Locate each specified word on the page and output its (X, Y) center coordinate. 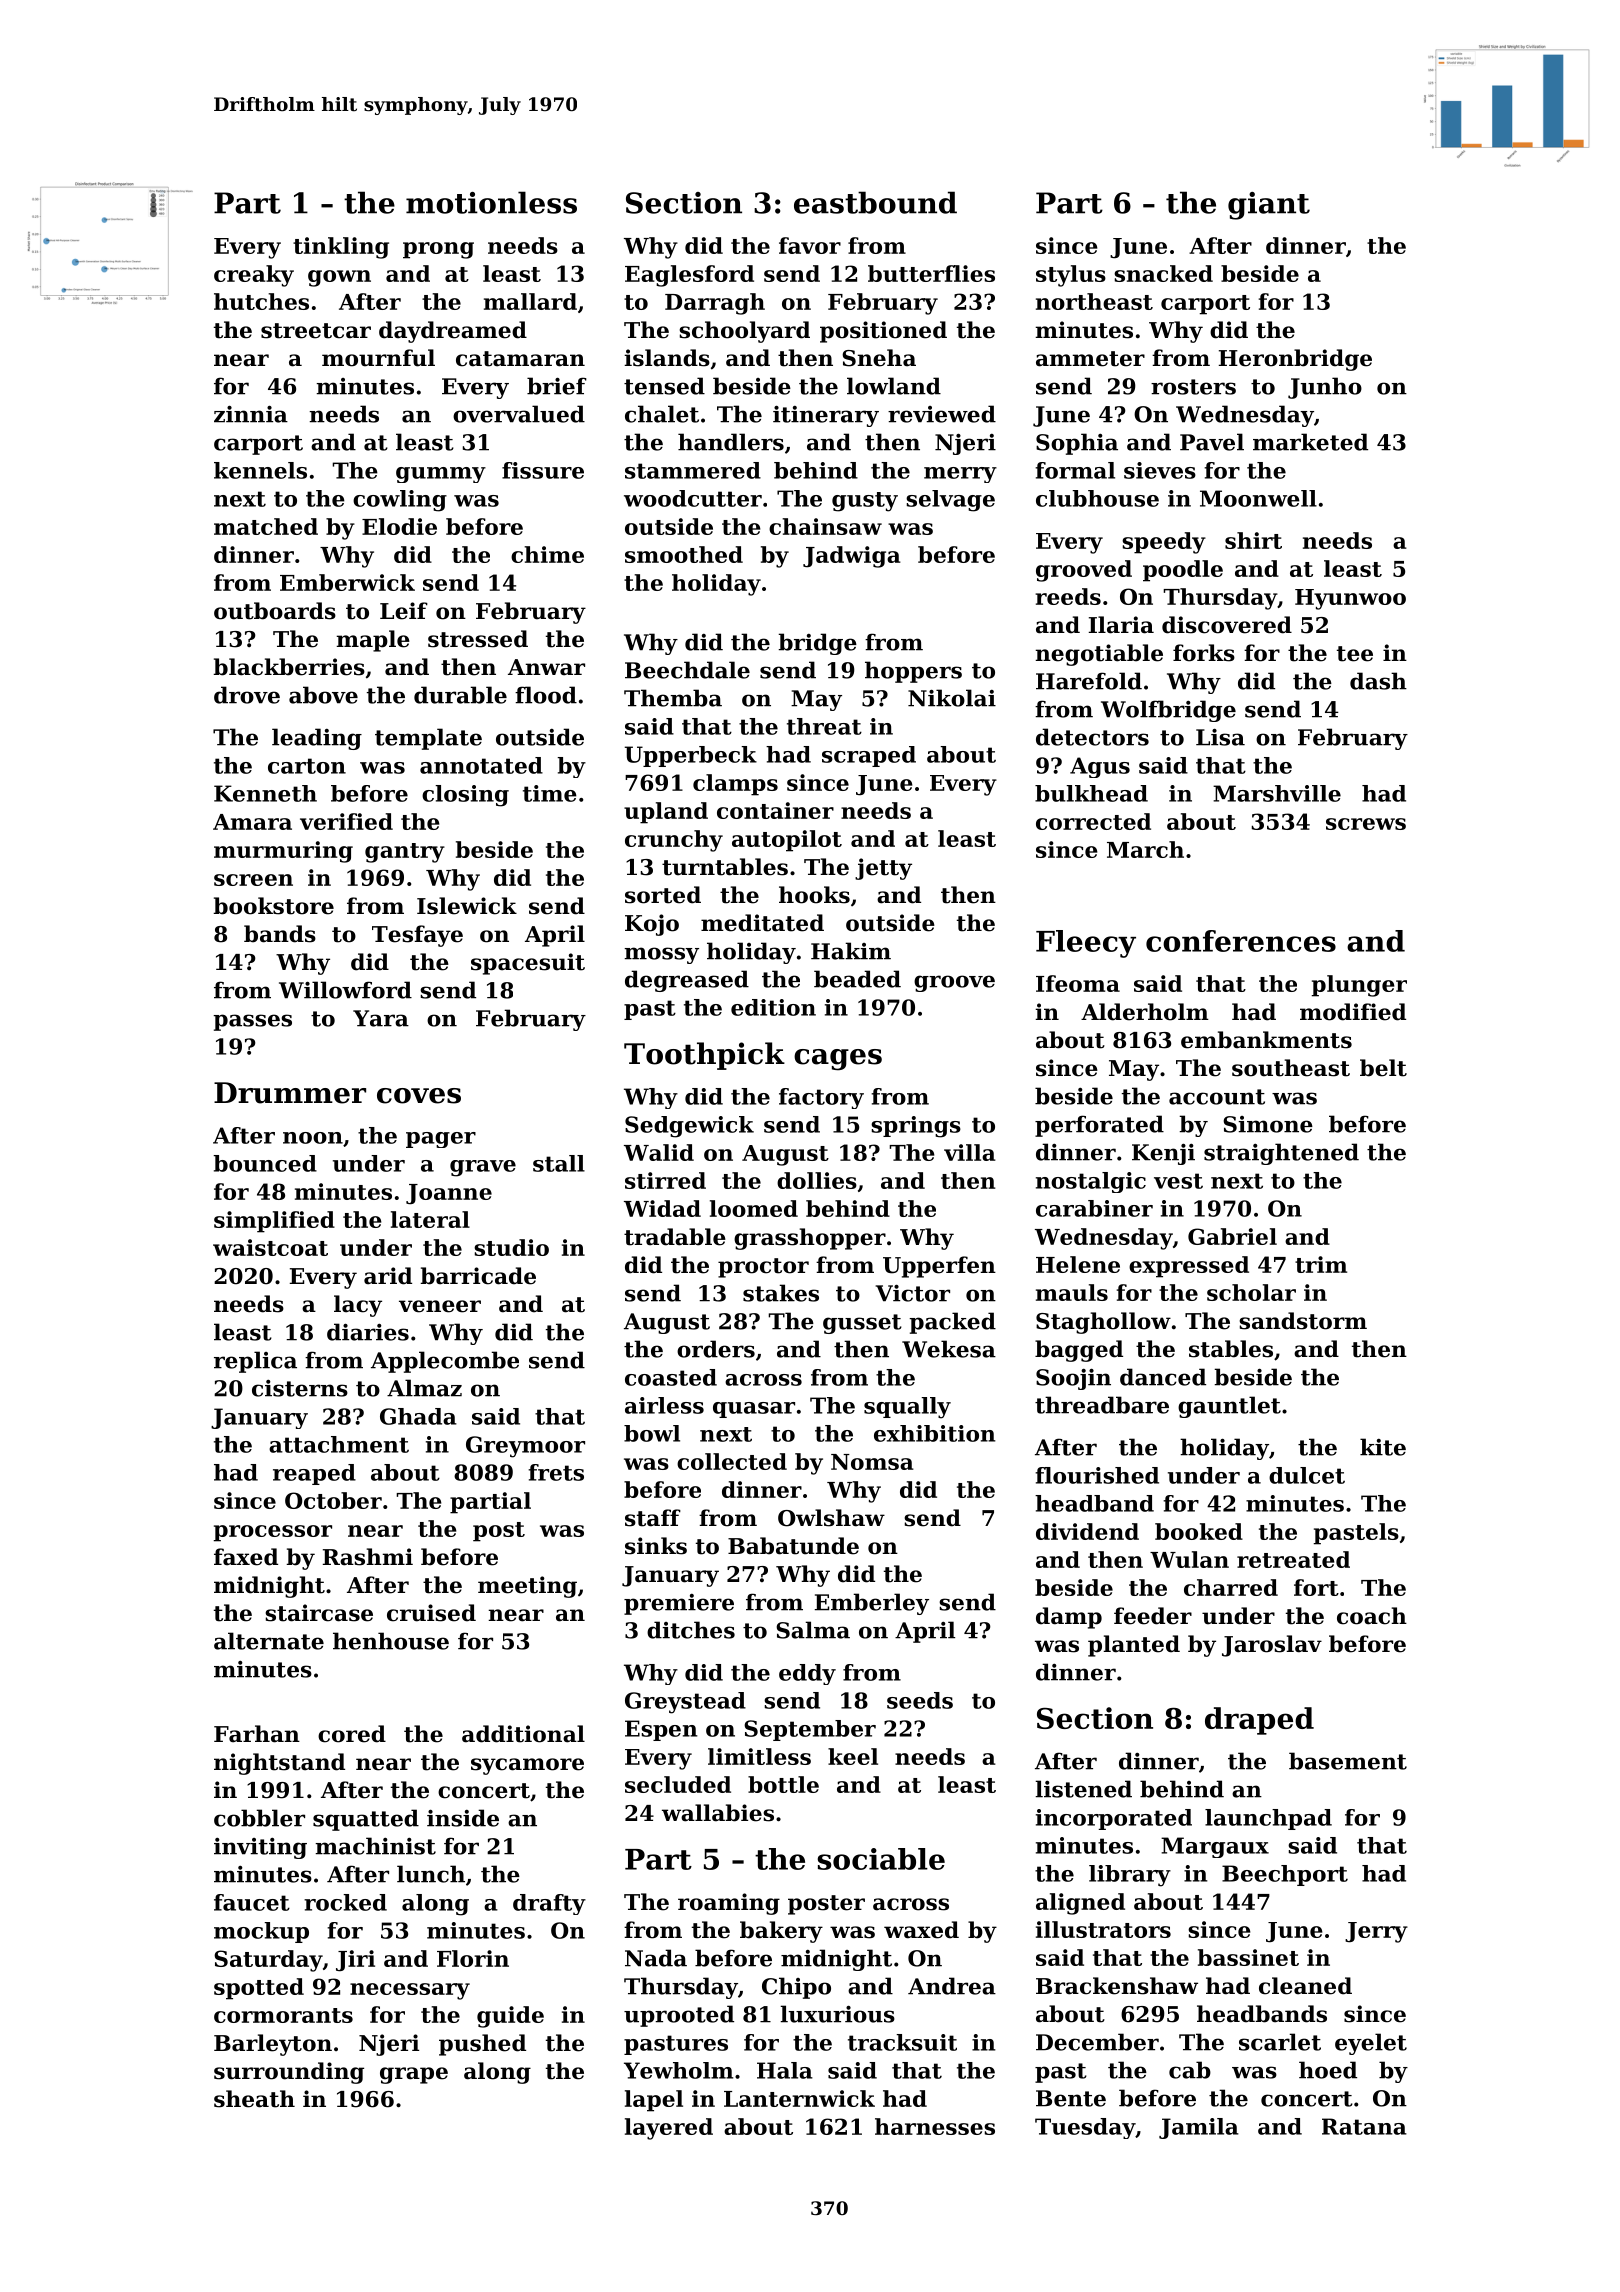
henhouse (391, 1641)
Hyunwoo (1350, 599)
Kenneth (265, 793)
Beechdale (687, 670)
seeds (920, 1700)
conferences (1241, 941)
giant (1269, 206)
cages (838, 1060)
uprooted (679, 2016)
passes (252, 1022)
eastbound (875, 202)
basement (1348, 1761)
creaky (254, 276)
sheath (254, 2099)
